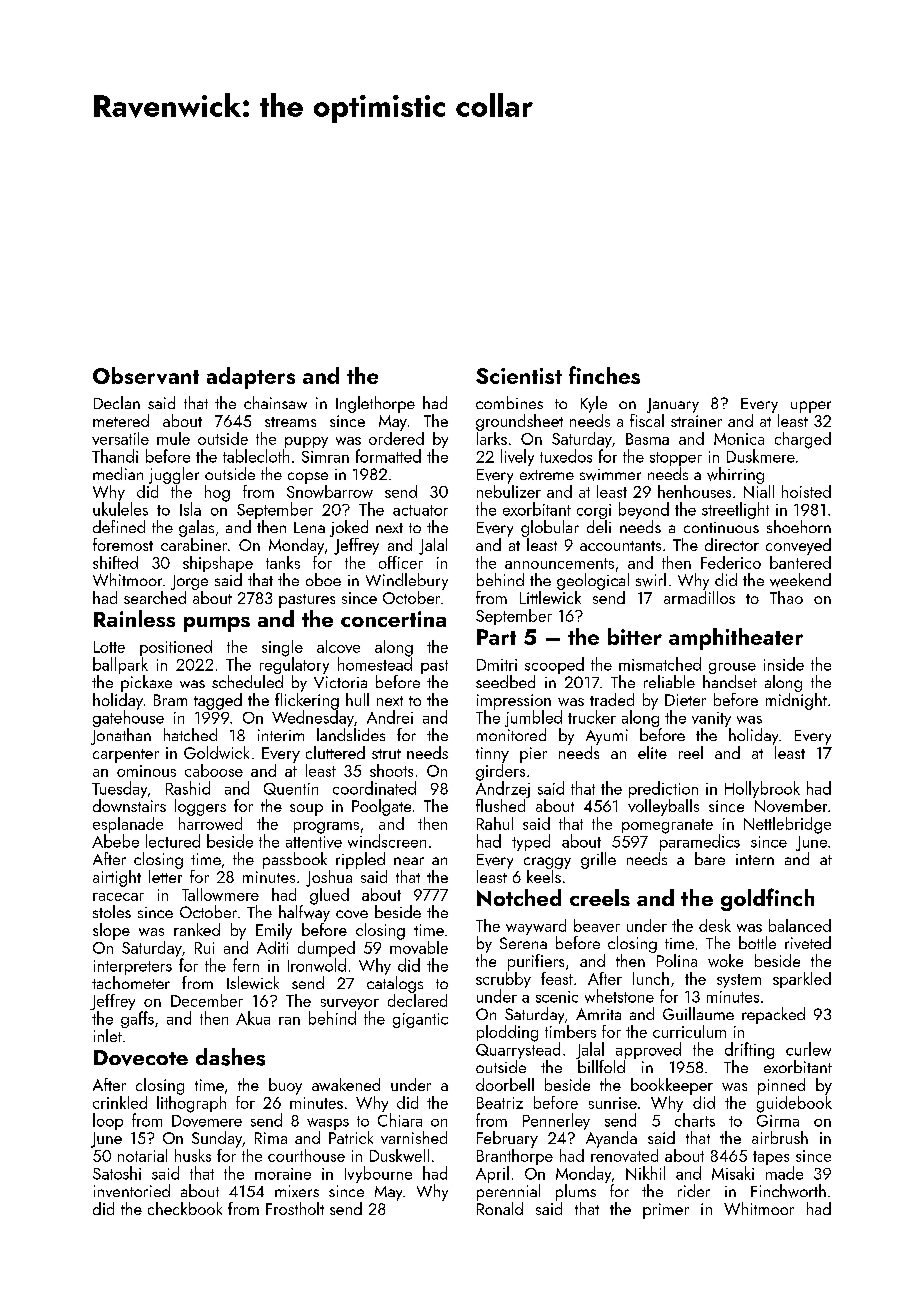 This image has height=1308, width=924. I want to click on intern, so click(755, 859).
